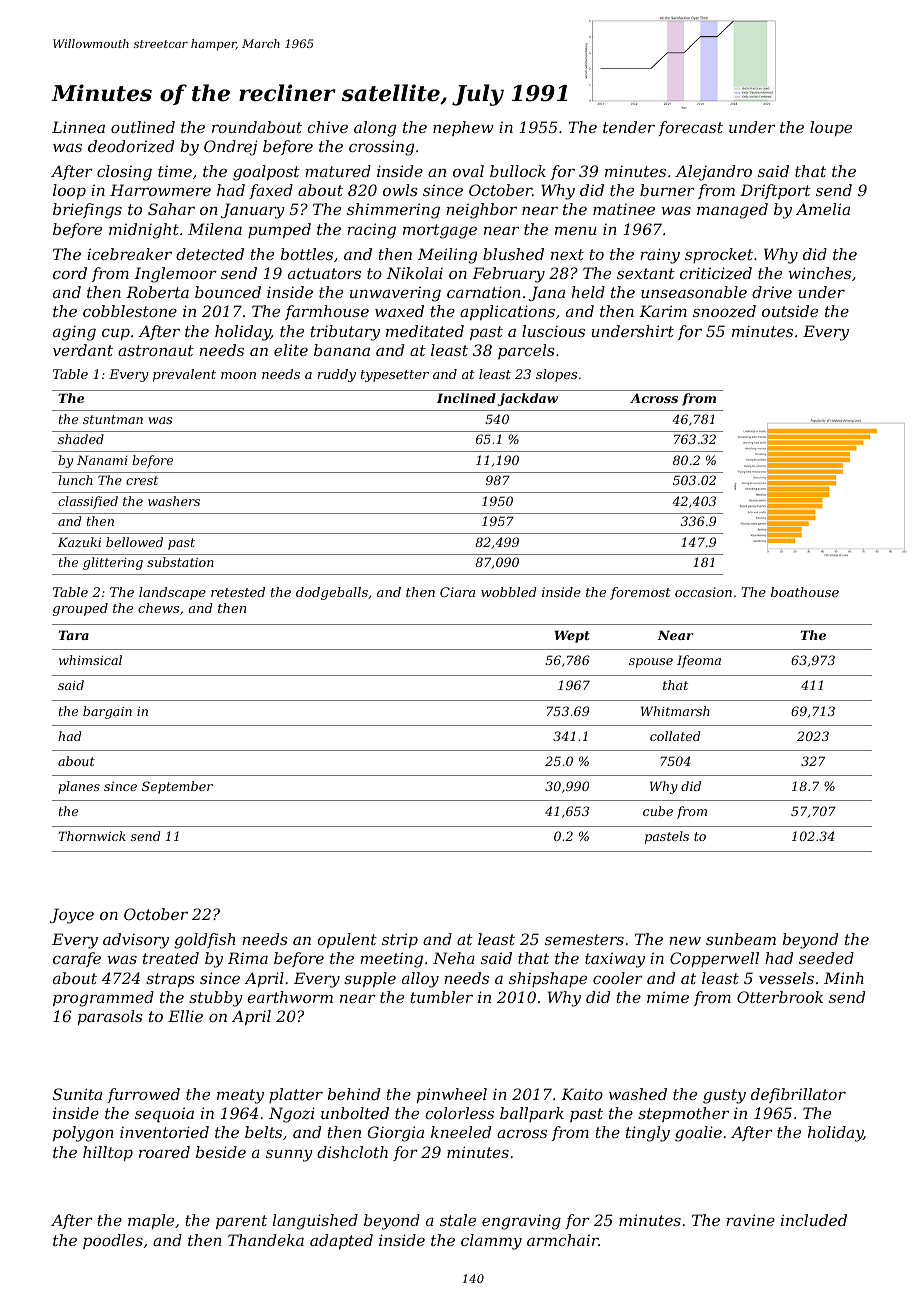  Describe the element at coordinates (798, 1095) in the screenshot. I see `defibrillator` at that location.
